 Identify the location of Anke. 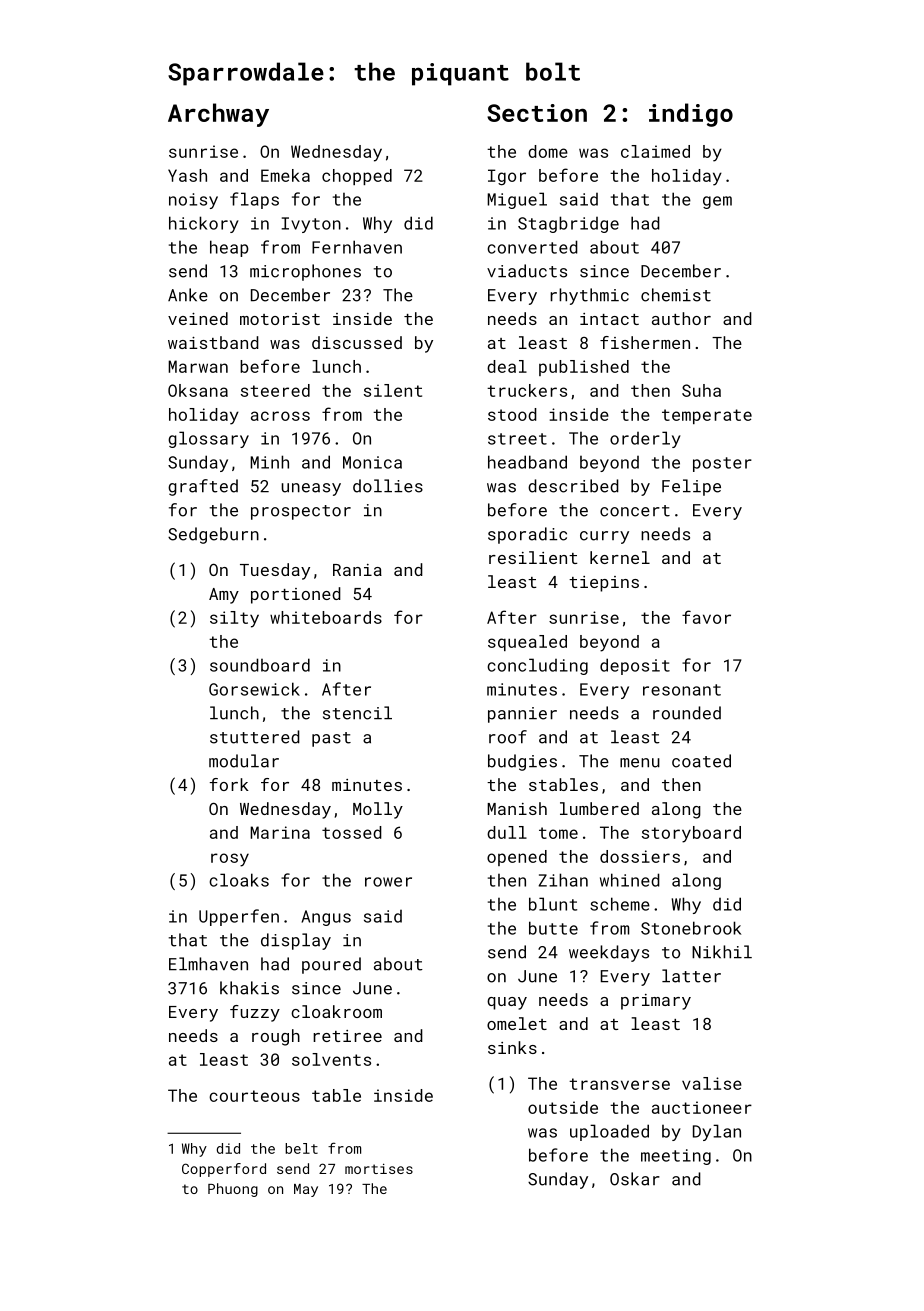
(188, 295).
